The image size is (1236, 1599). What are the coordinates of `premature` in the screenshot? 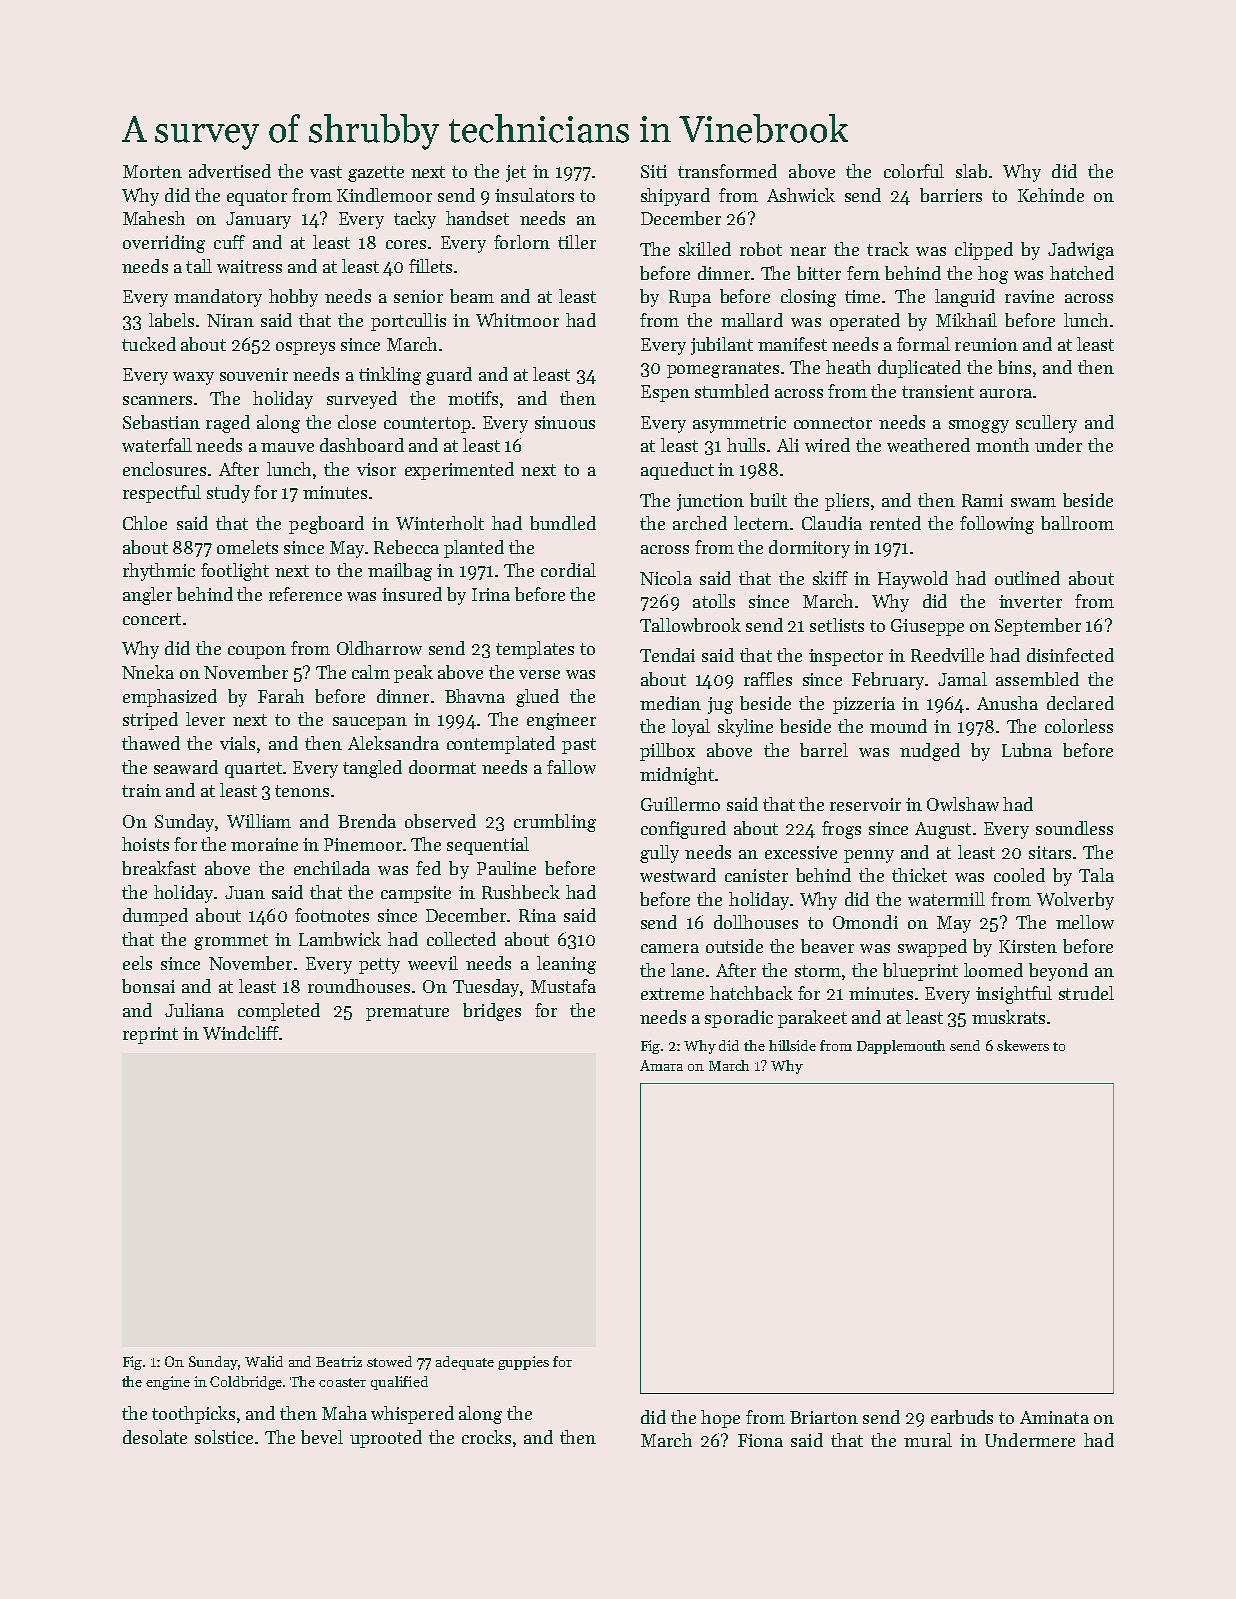 It's located at (407, 1013).
